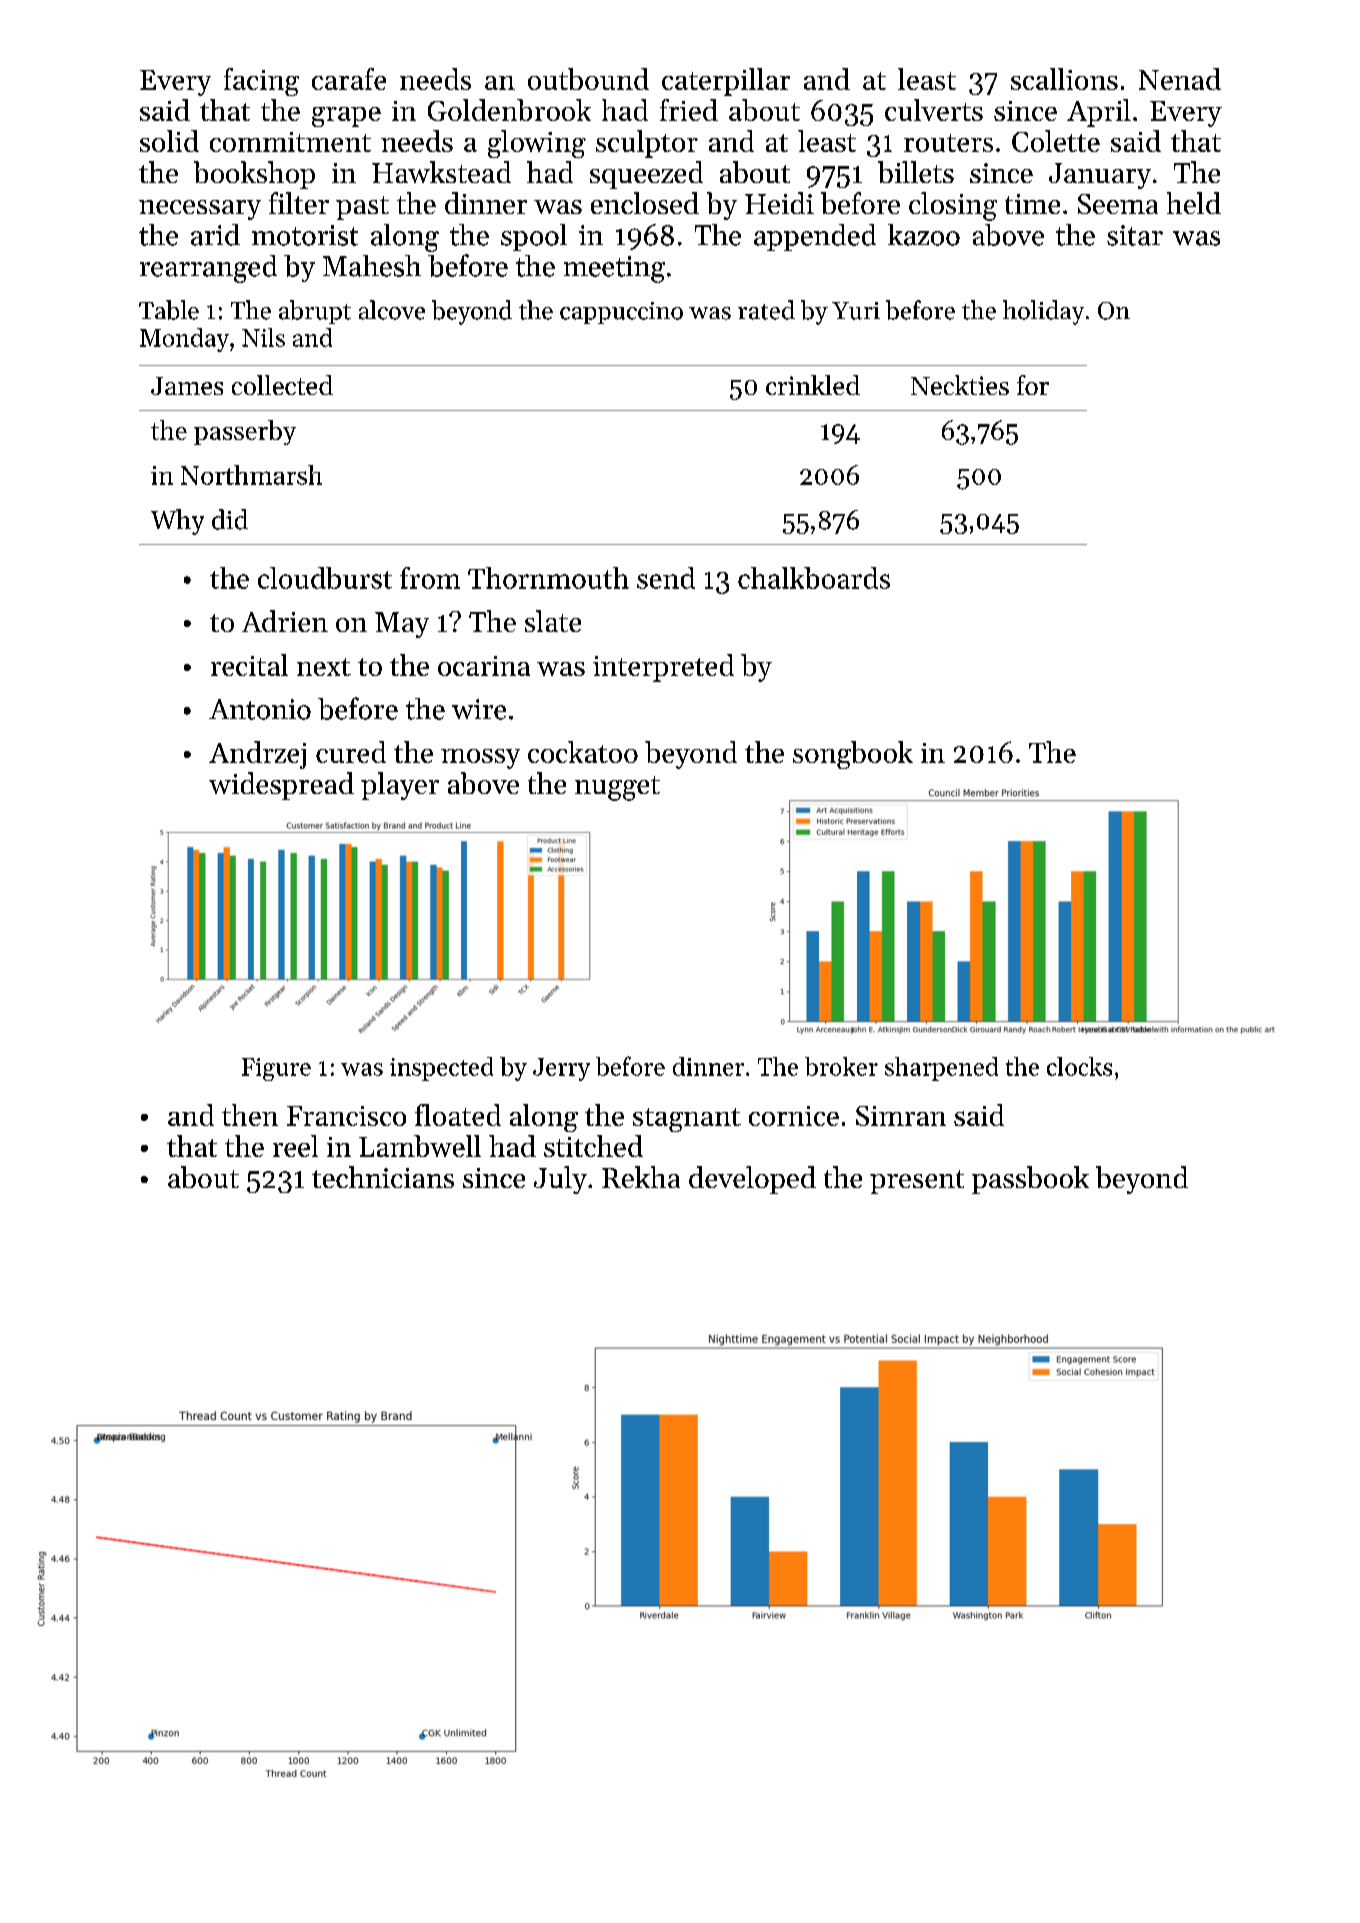  What do you see at coordinates (257, 755) in the screenshot?
I see `Andrzej` at bounding box center [257, 755].
